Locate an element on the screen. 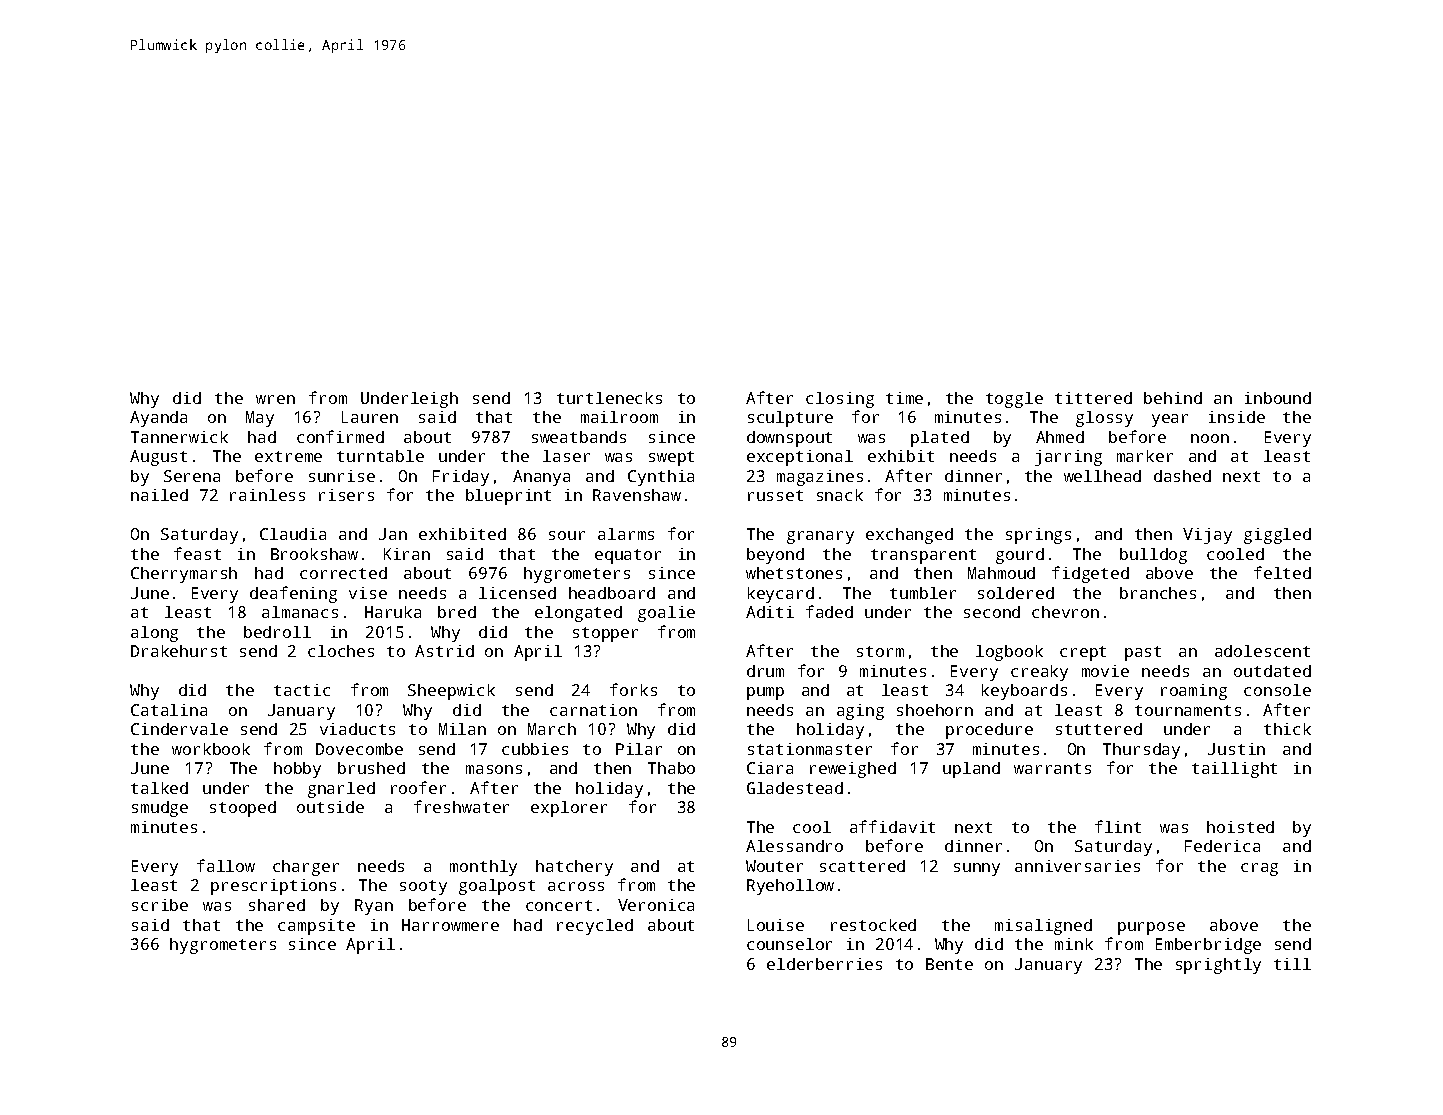 The width and height of the screenshot is (1443, 1115). goalie is located at coordinates (666, 614).
